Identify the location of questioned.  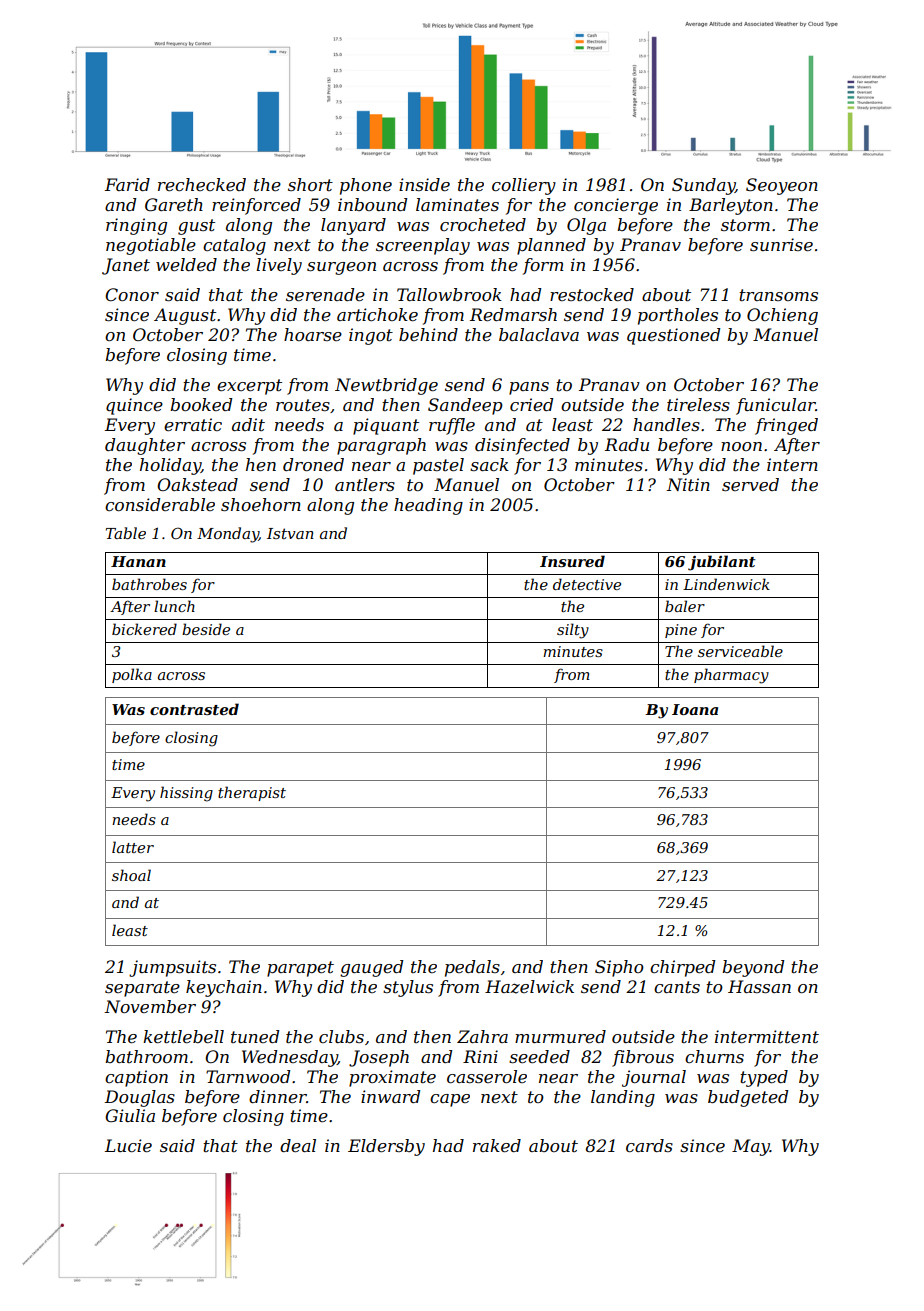
(673, 336).
